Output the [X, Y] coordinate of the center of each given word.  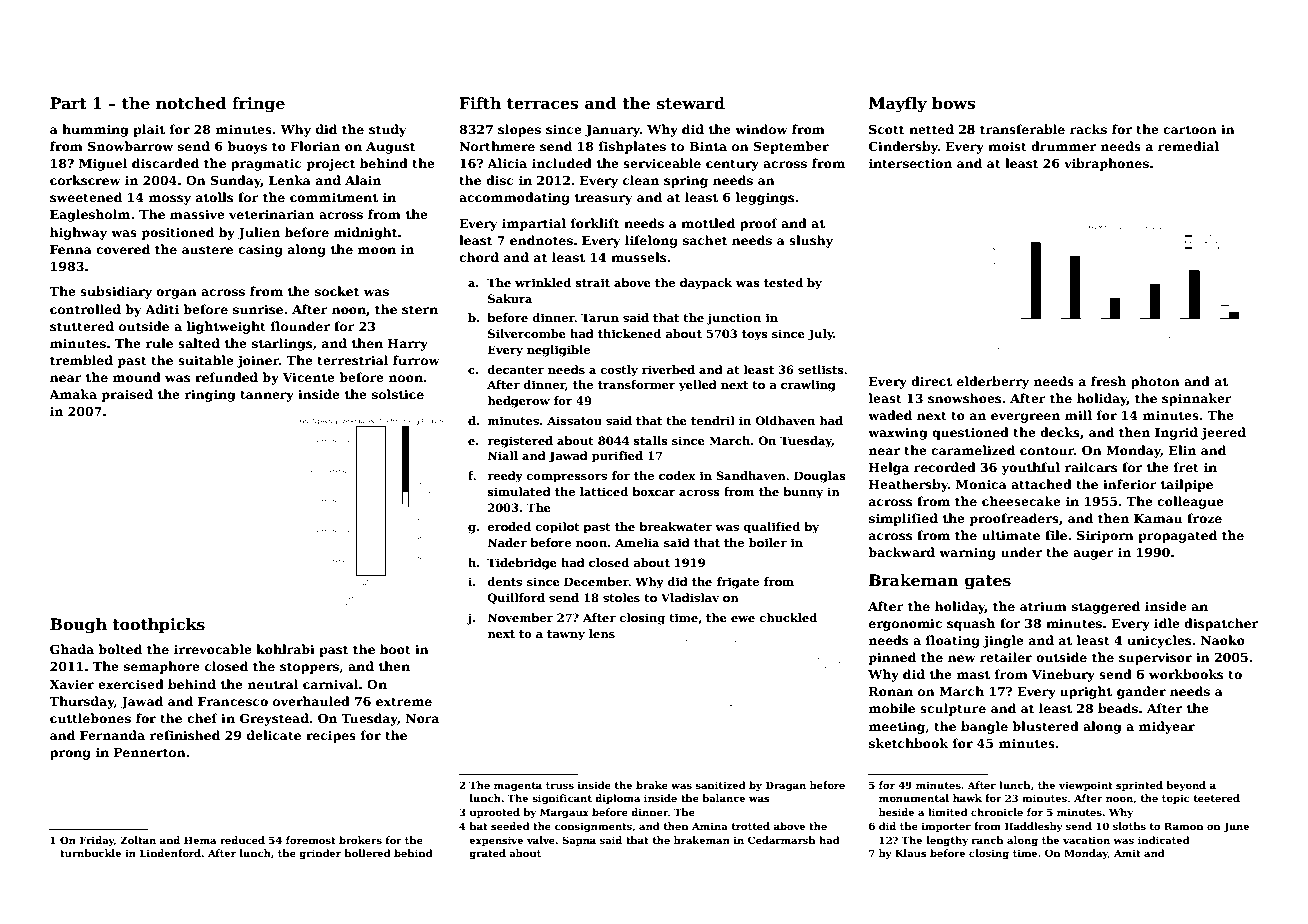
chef [202, 718]
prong [70, 755]
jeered [1223, 433]
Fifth [480, 103]
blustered [1045, 726]
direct [931, 381]
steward [691, 103]
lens [602, 633]
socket [337, 291]
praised [127, 395]
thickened [629, 333]
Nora [422, 718]
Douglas [820, 477]
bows [953, 103]
